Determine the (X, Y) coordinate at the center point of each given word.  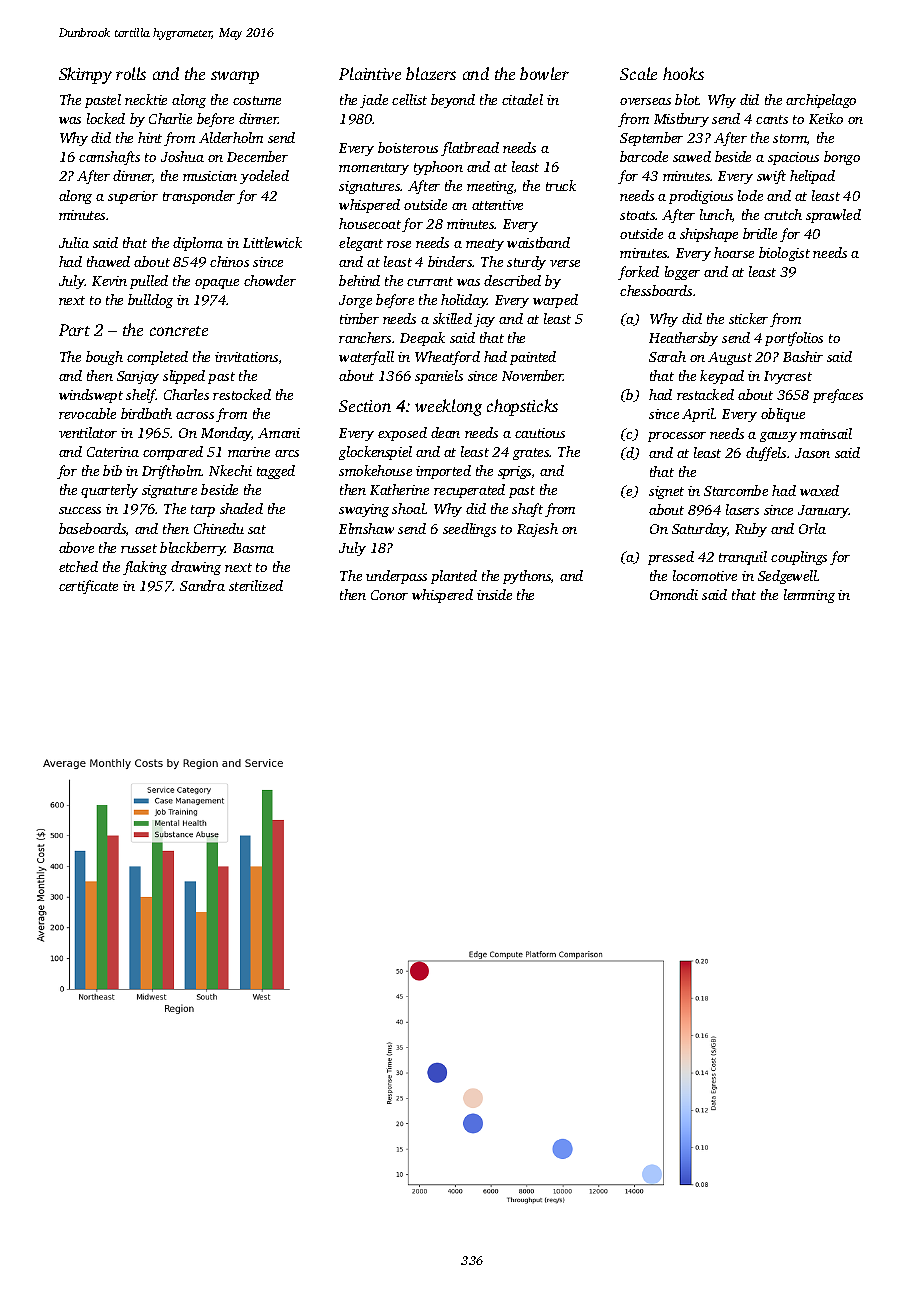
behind (359, 280)
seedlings (469, 530)
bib (112, 470)
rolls (131, 73)
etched (78, 566)
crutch (783, 214)
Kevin (109, 281)
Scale (638, 73)
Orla (812, 528)
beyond (453, 101)
